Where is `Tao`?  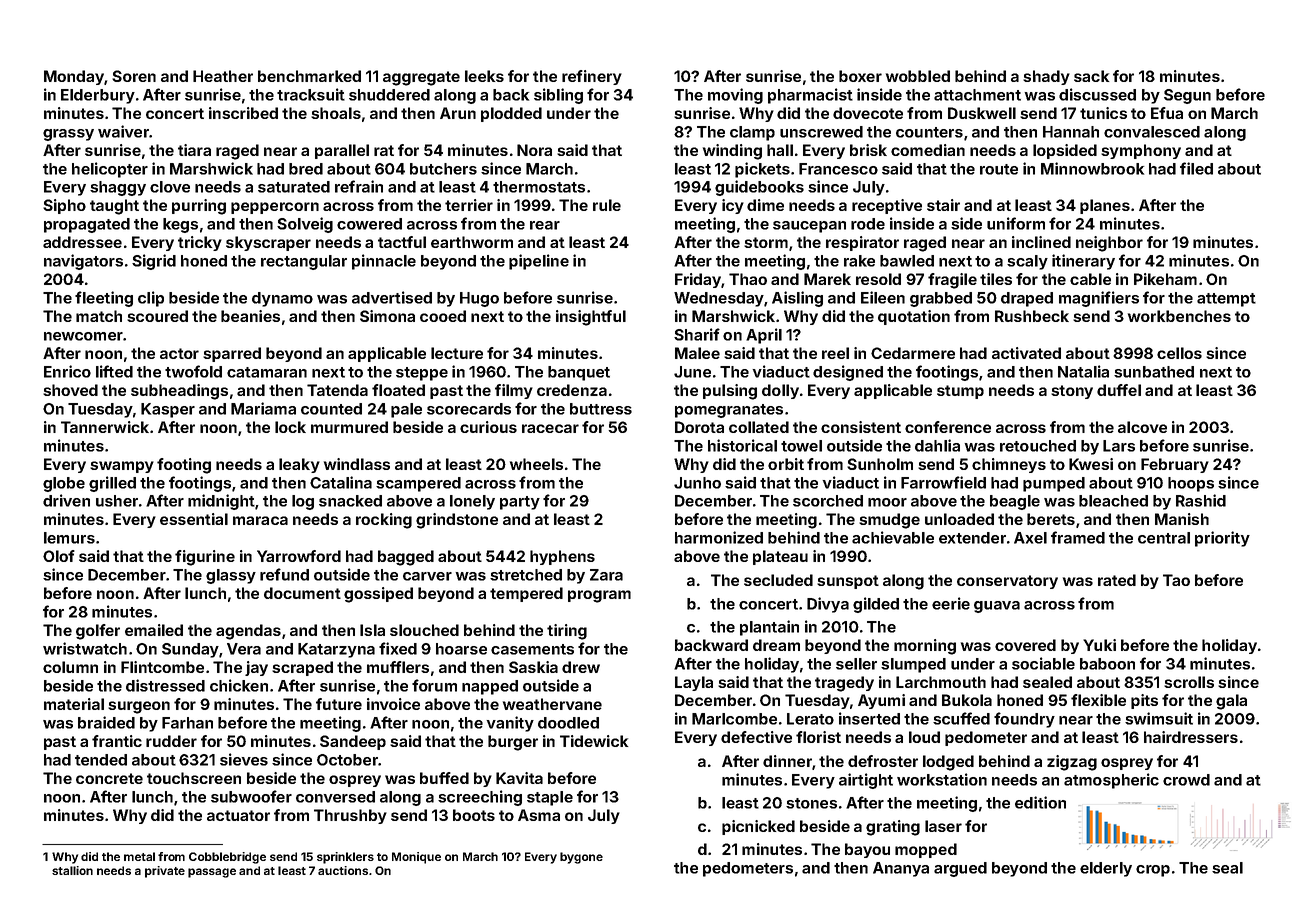 Tao is located at coordinates (1176, 580).
